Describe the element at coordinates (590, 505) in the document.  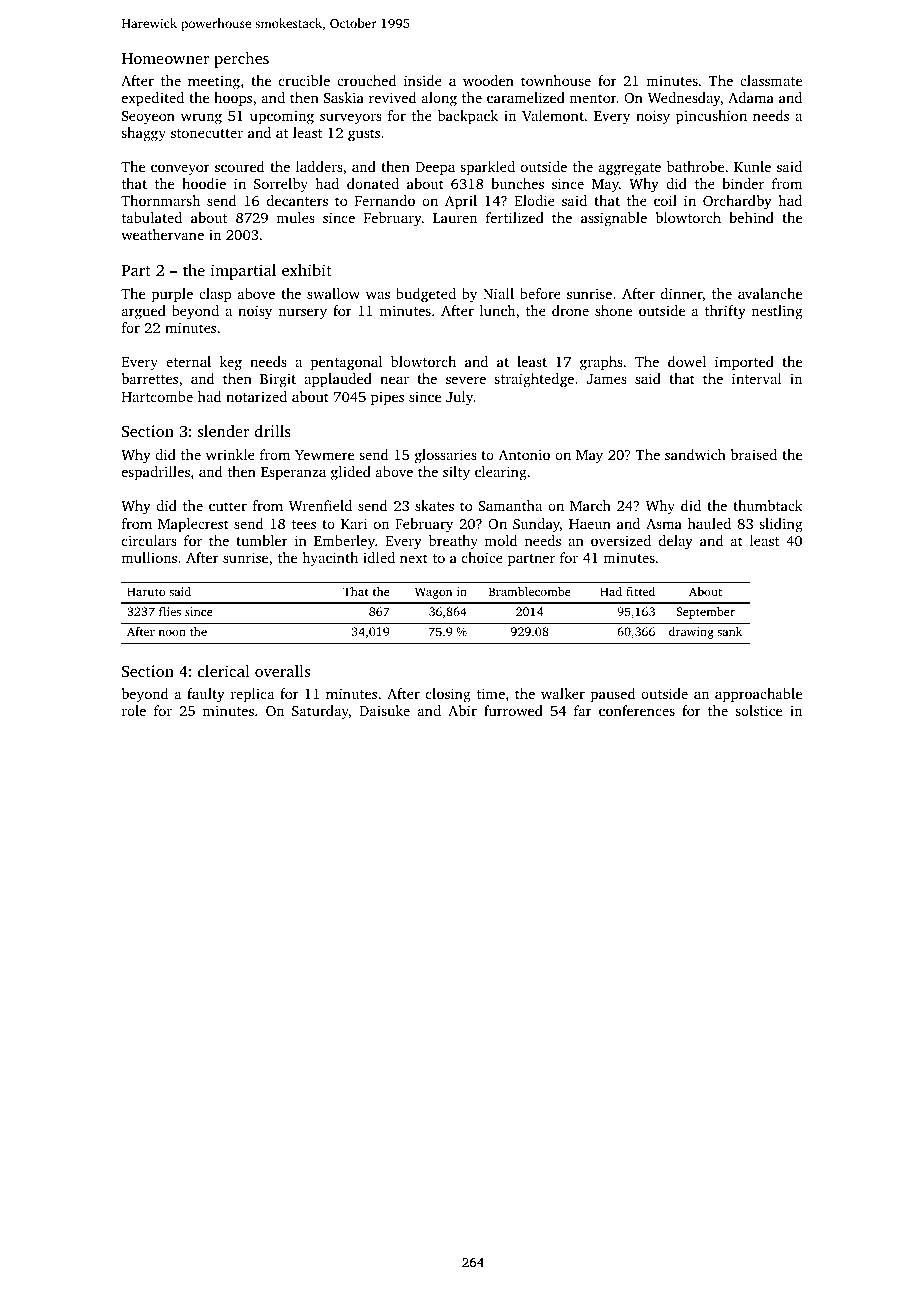
I see `March` at that location.
